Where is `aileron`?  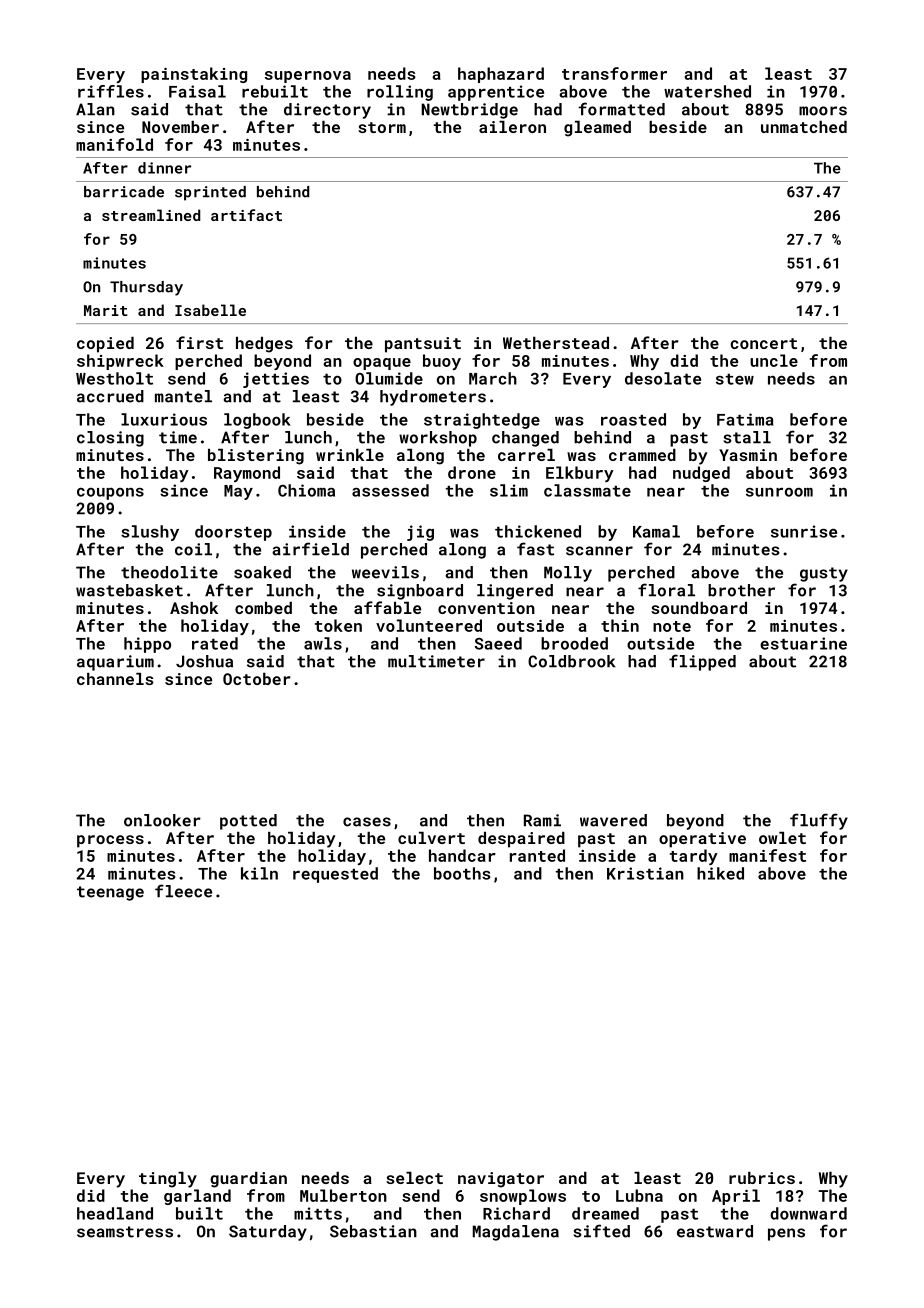
aileron is located at coordinates (512, 127).
